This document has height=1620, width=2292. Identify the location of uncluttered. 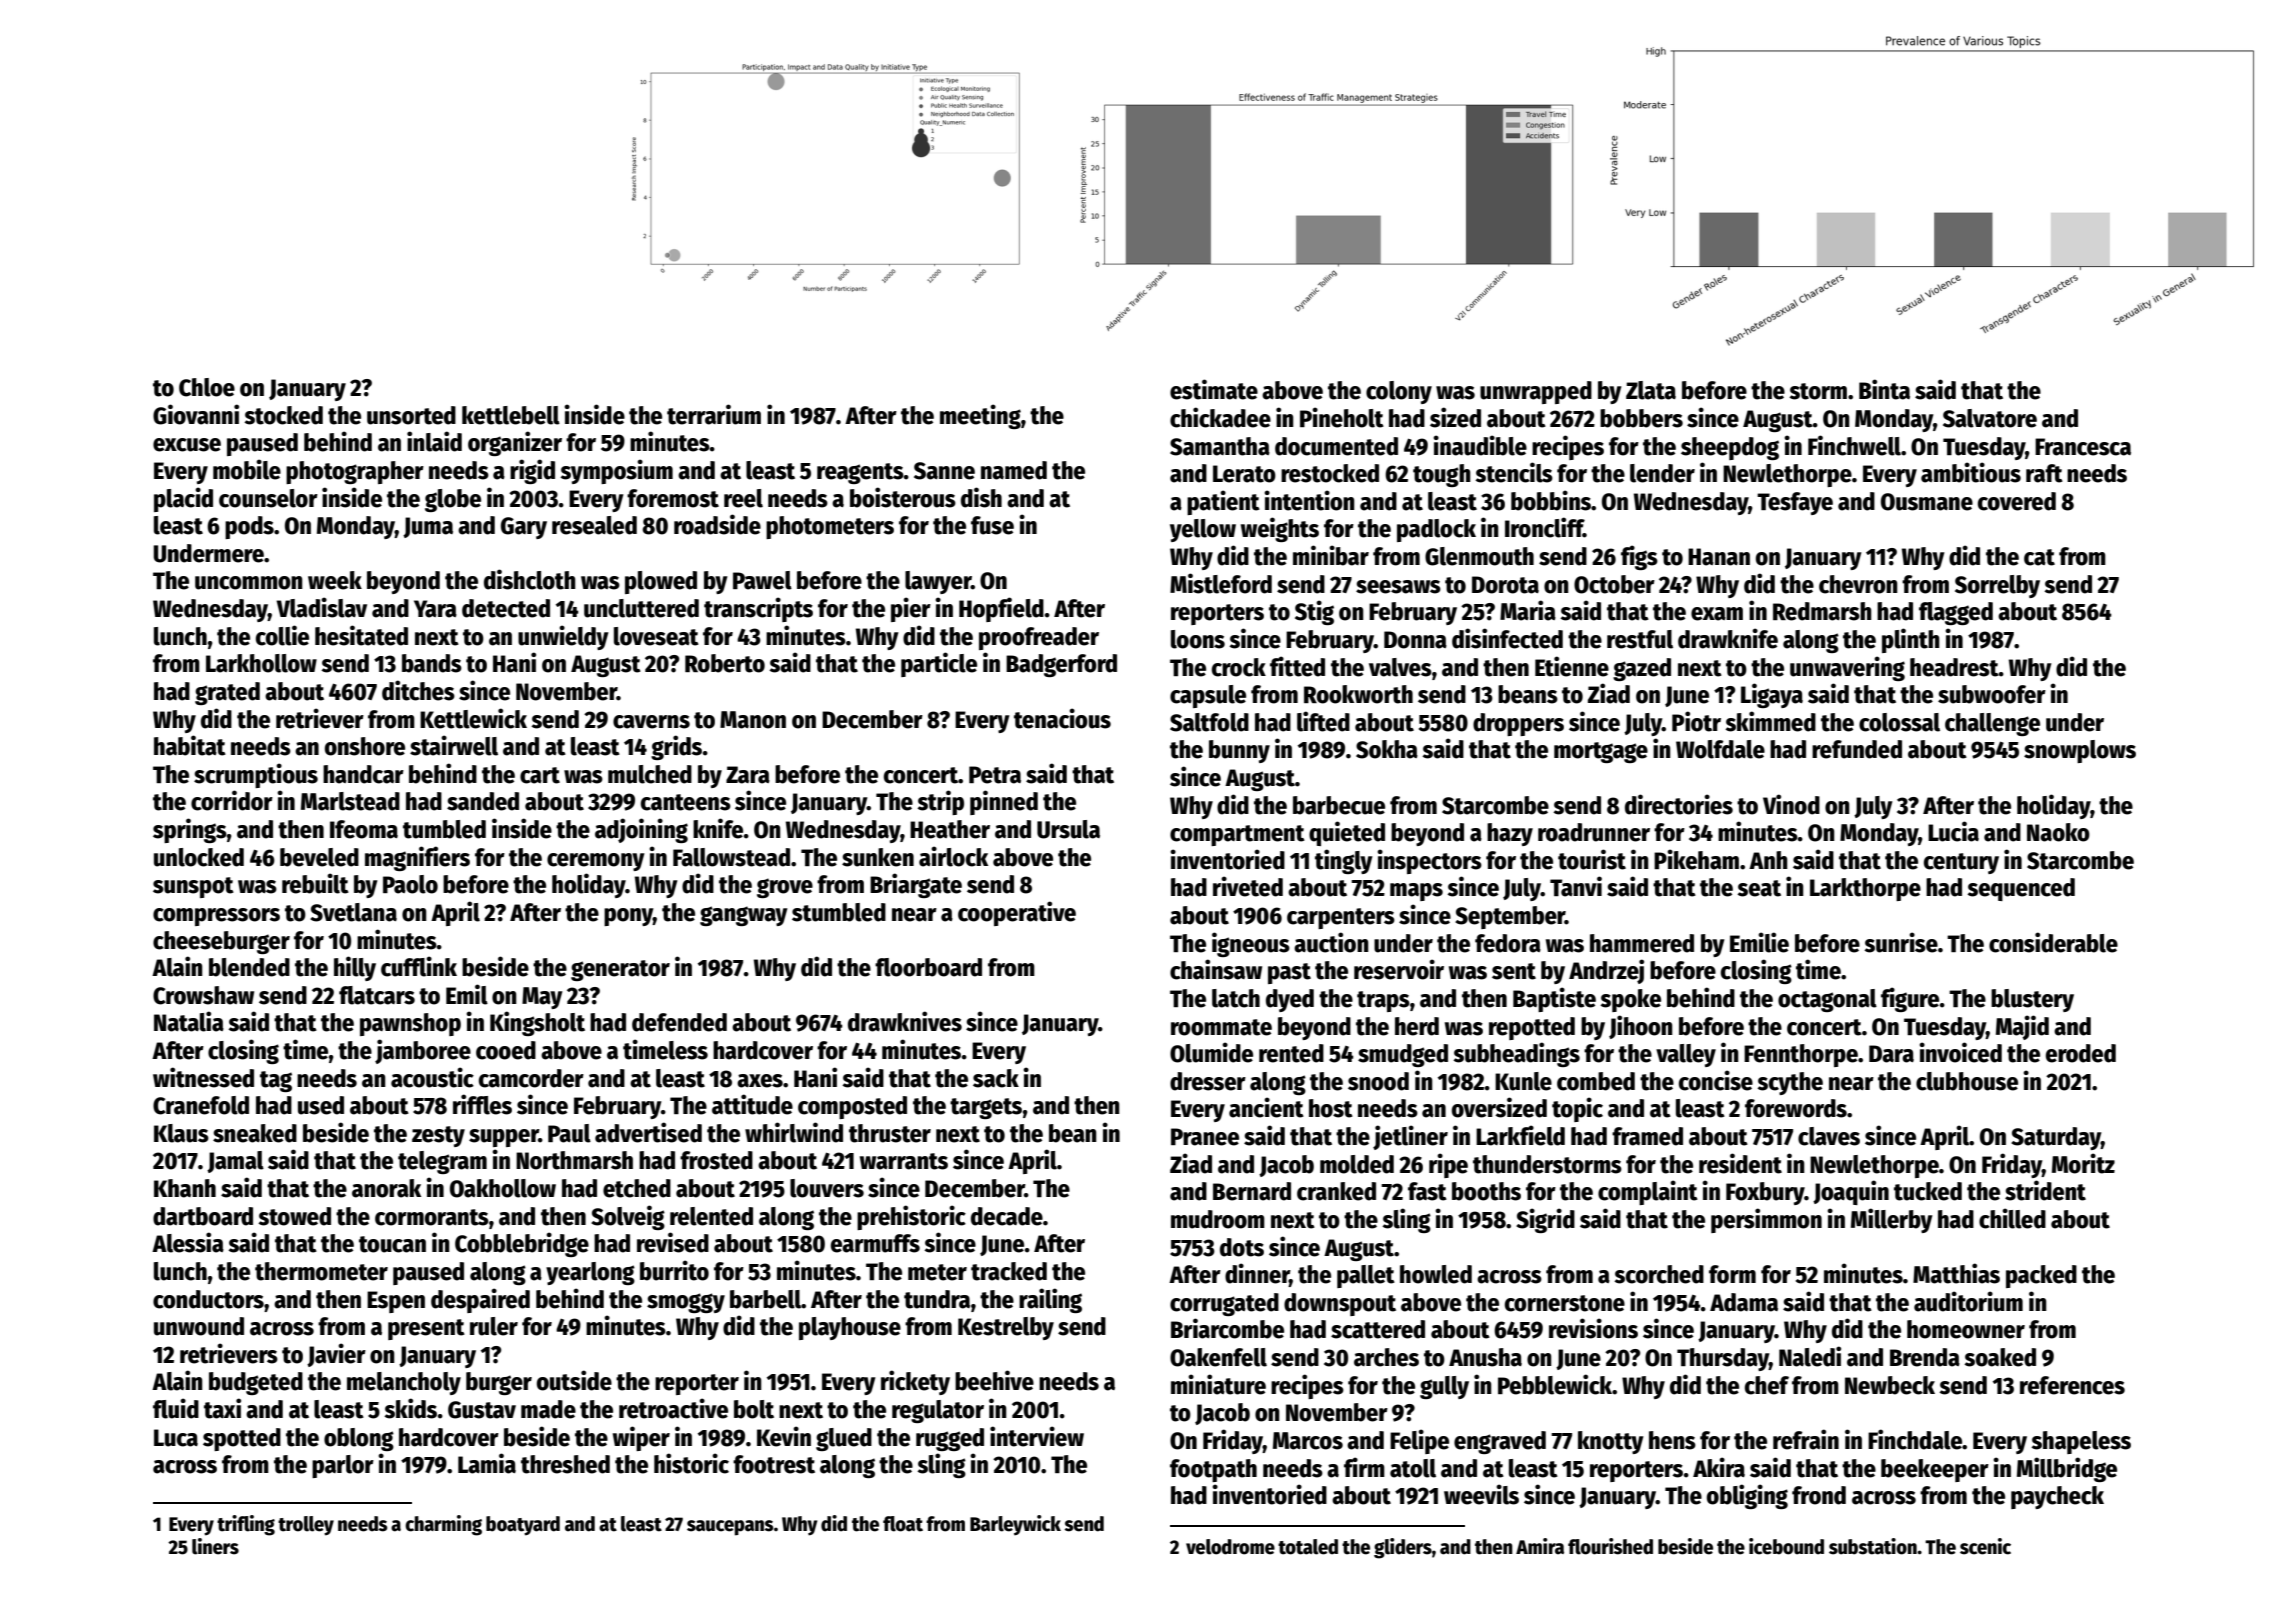
(641, 608).
